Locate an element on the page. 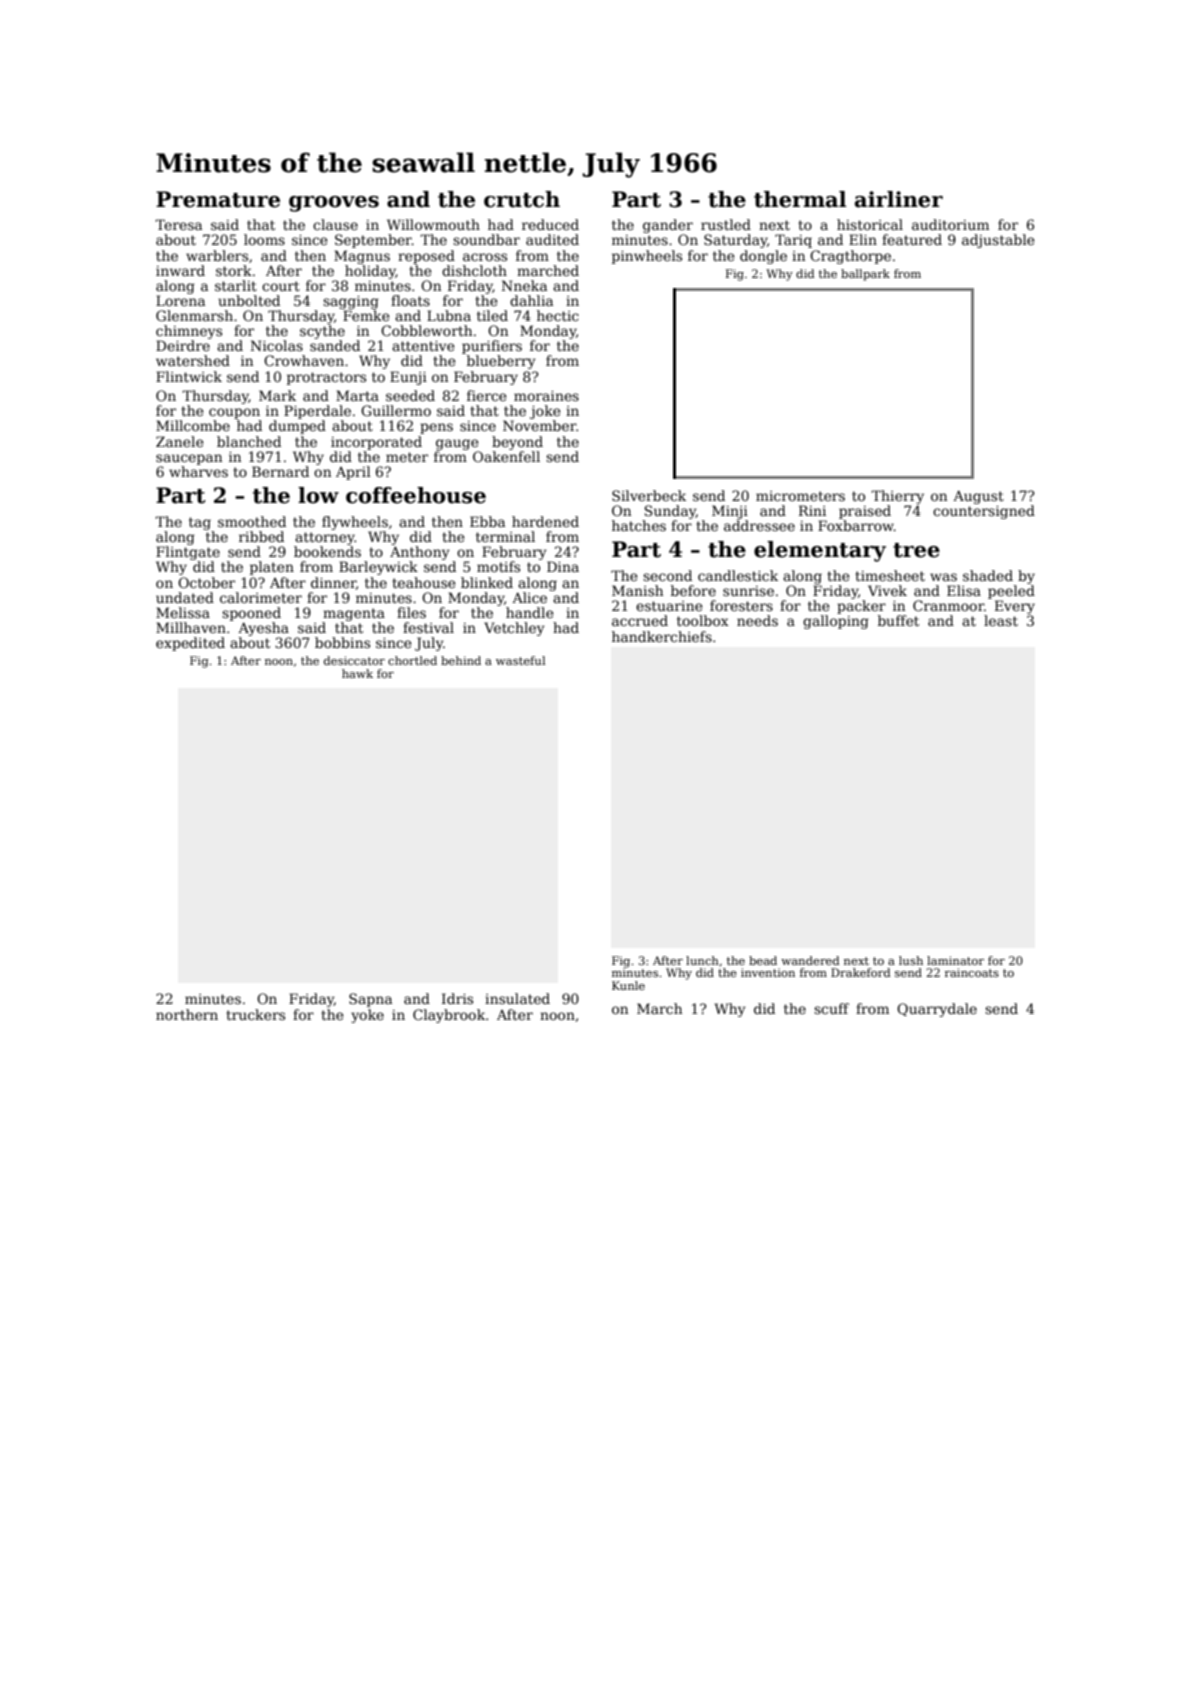 The width and height of the image is (1191, 1684). lunch is located at coordinates (702, 960).
